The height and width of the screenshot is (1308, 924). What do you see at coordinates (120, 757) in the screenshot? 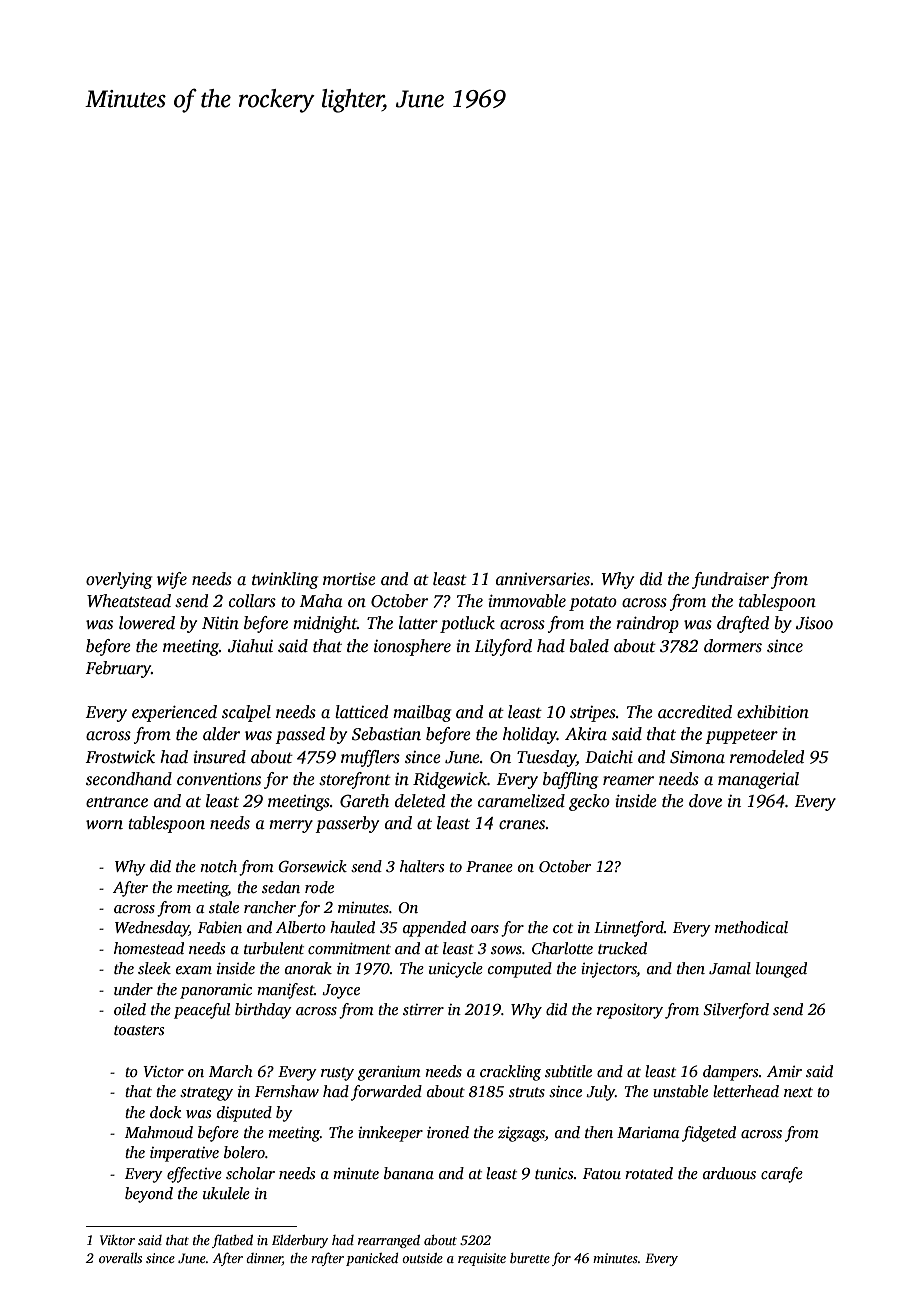
I see `Frostwick` at bounding box center [120, 757].
